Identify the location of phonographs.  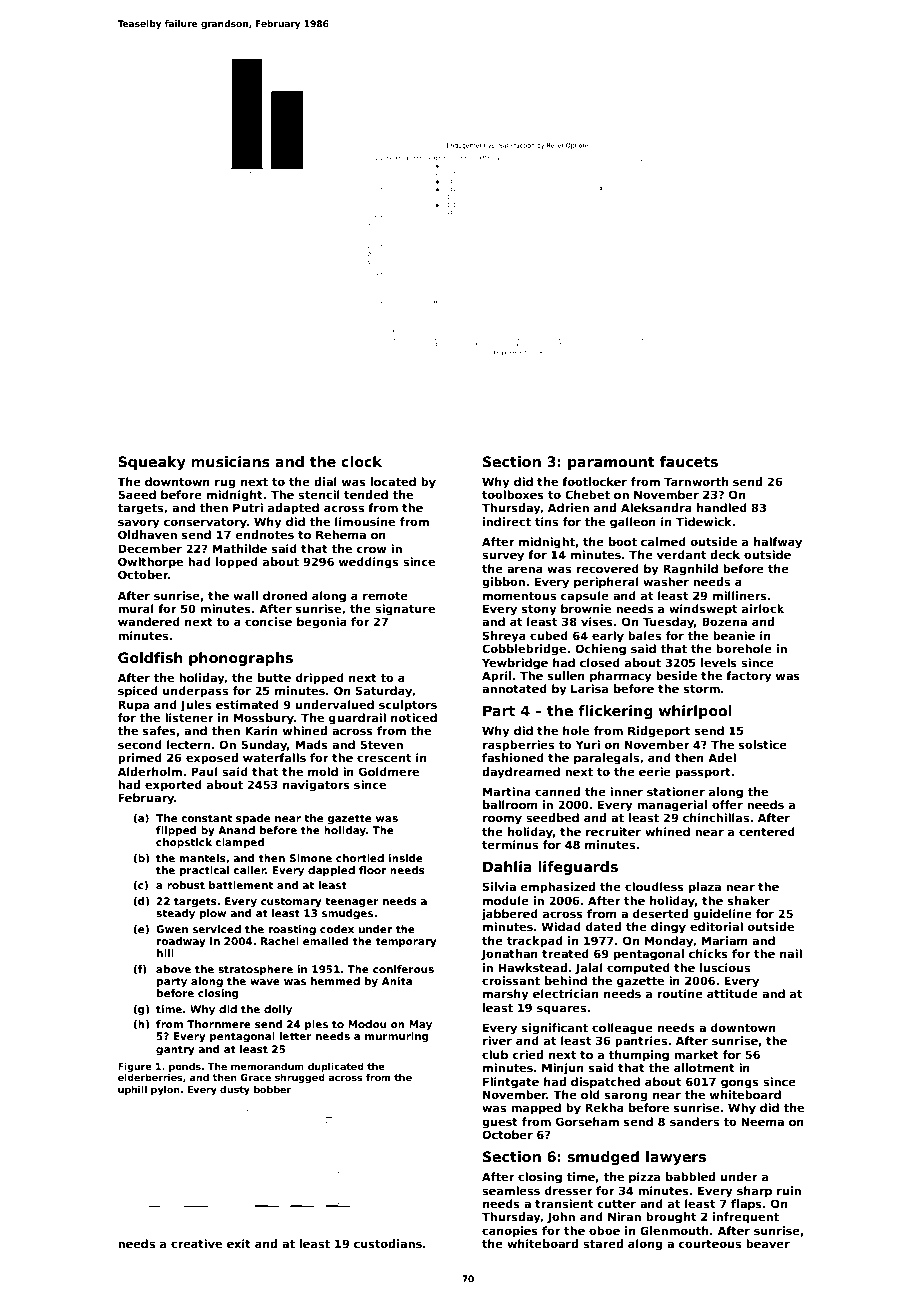
(241, 659).
